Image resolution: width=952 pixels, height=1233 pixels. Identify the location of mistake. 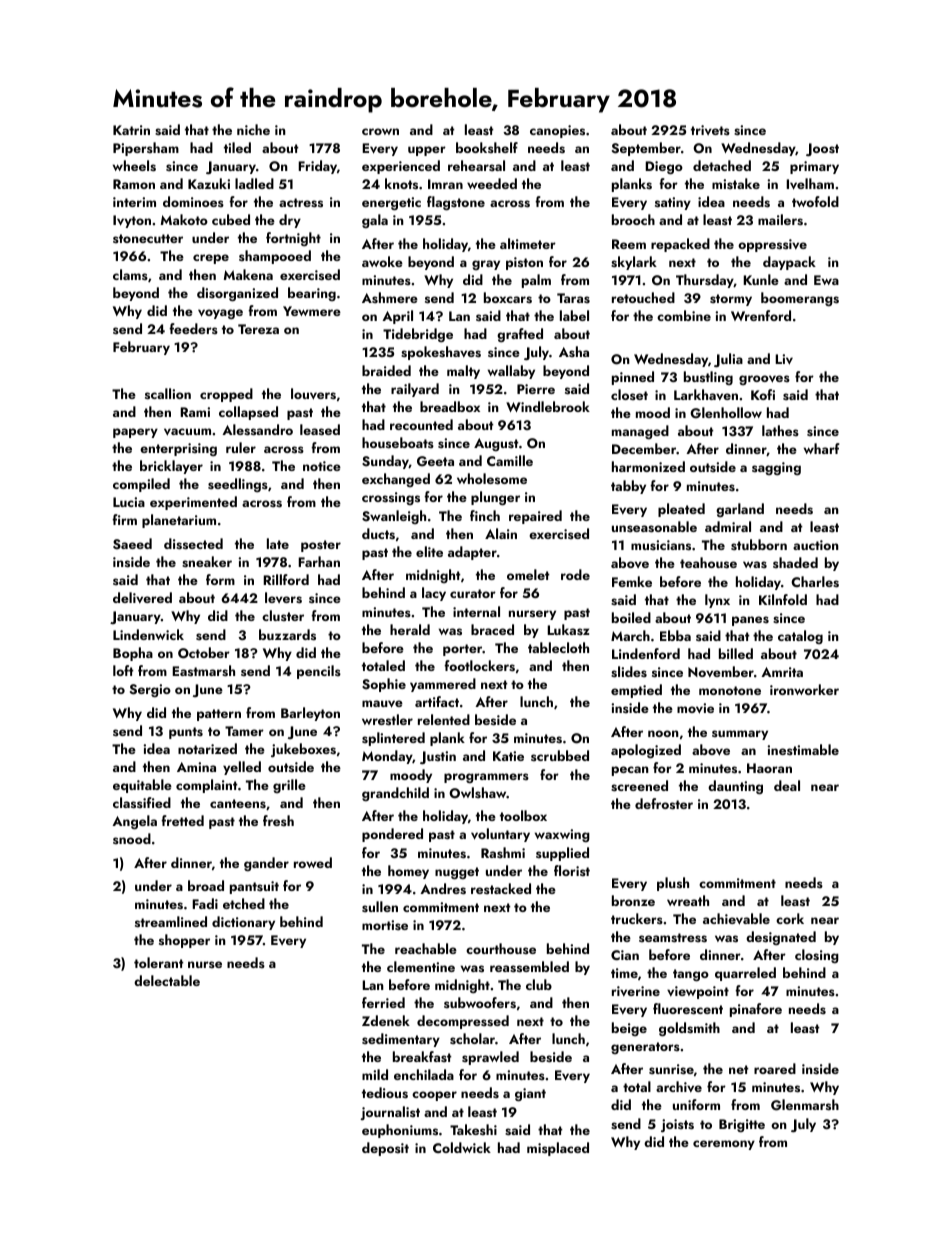
(736, 183).
